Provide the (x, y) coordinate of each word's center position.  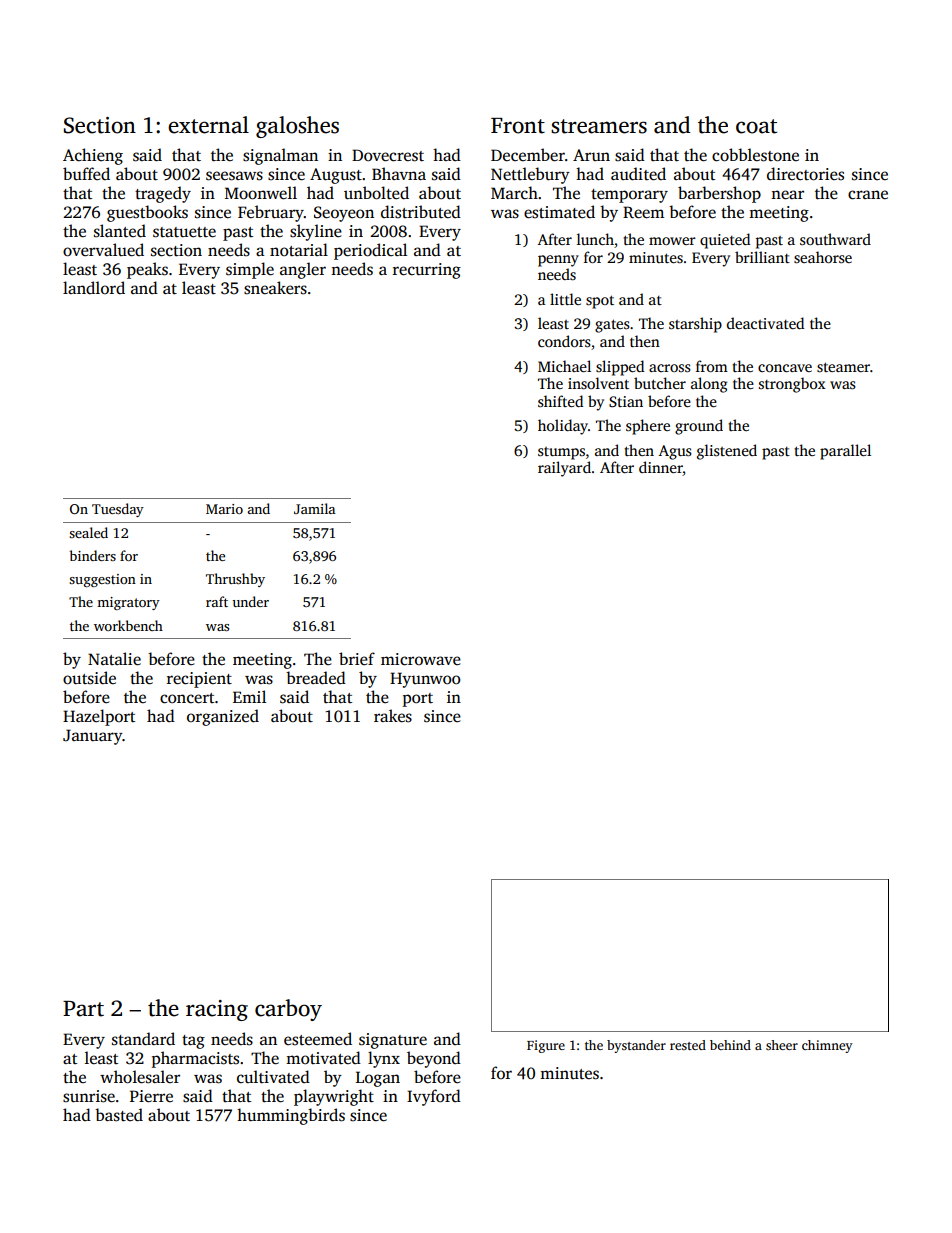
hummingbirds (291, 1116)
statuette (184, 232)
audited (638, 174)
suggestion (102, 580)
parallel (845, 452)
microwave (421, 659)
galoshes (297, 127)
